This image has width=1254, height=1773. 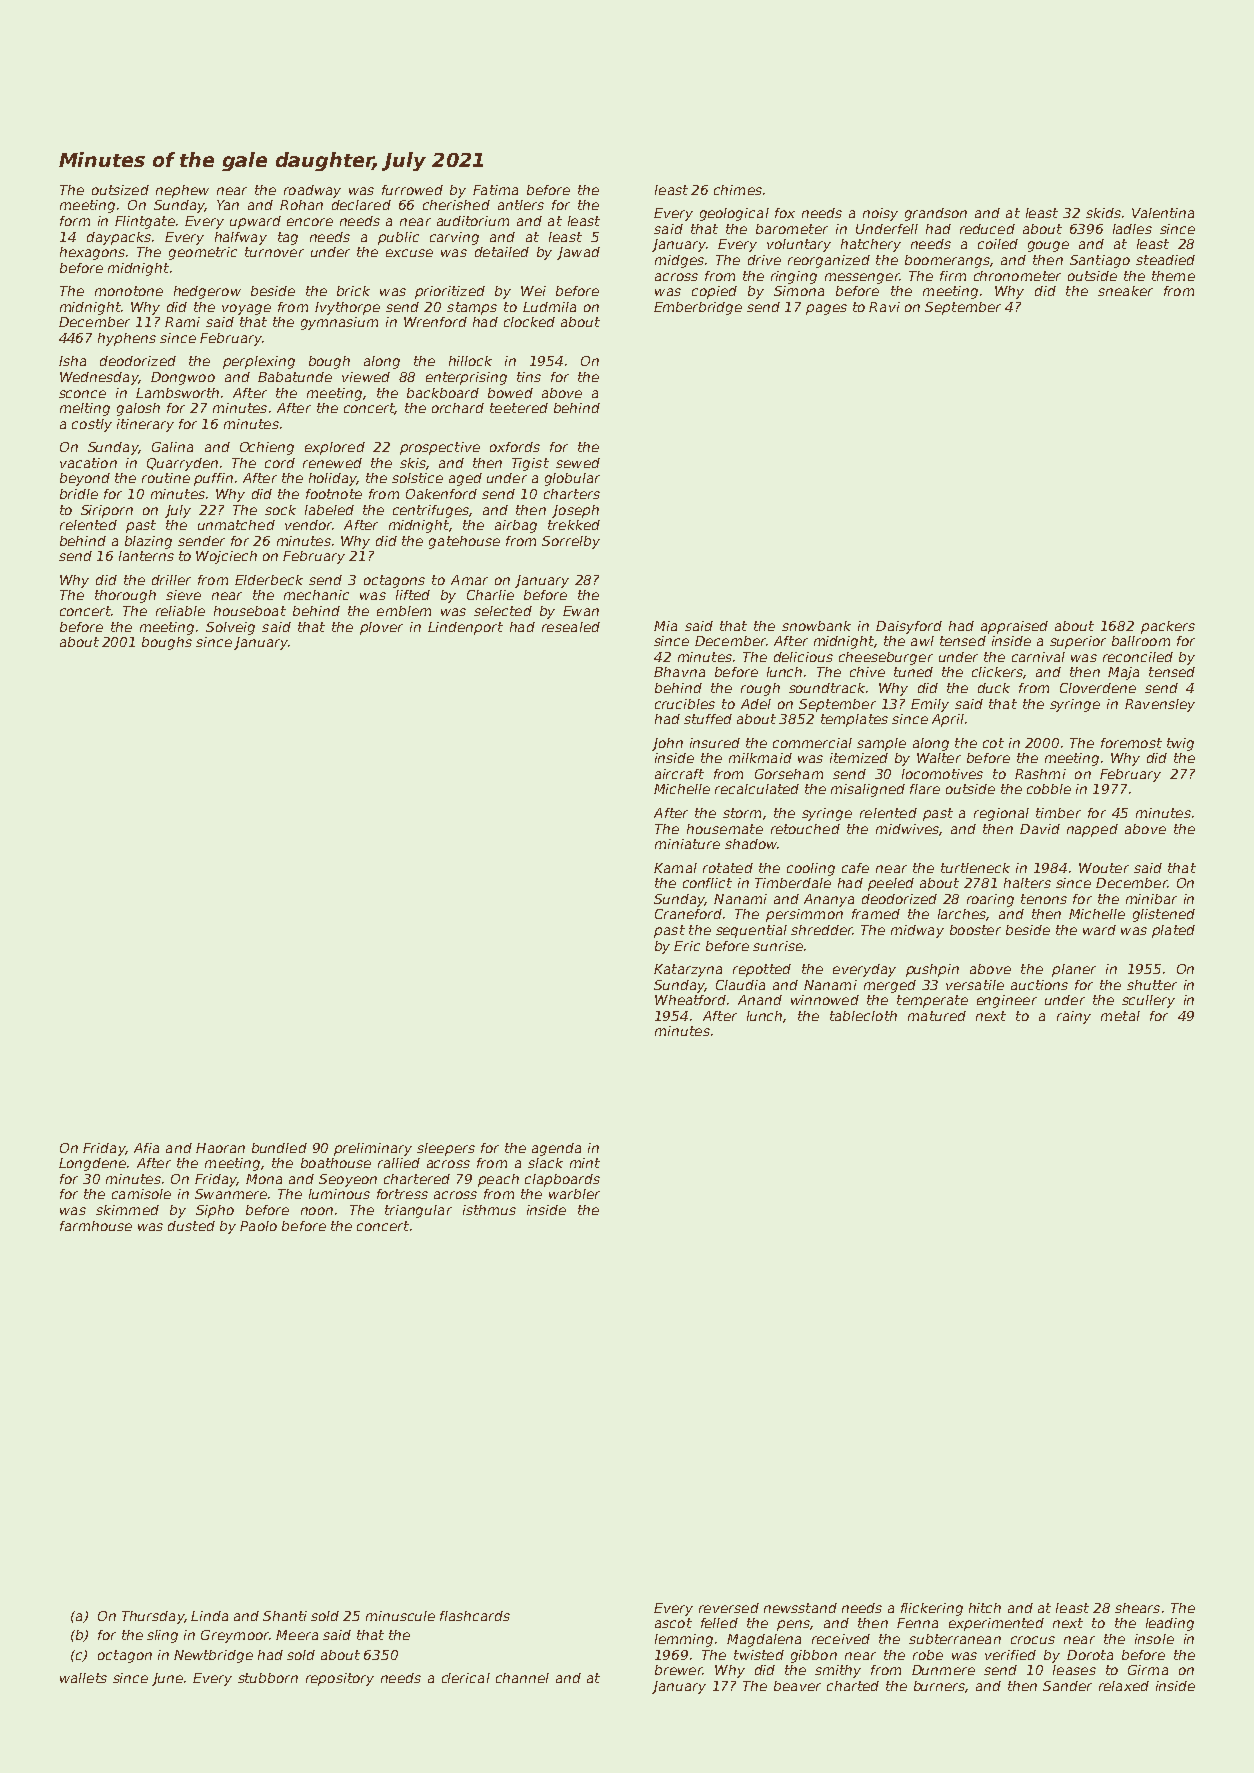 I want to click on isthmus, so click(x=489, y=1210).
